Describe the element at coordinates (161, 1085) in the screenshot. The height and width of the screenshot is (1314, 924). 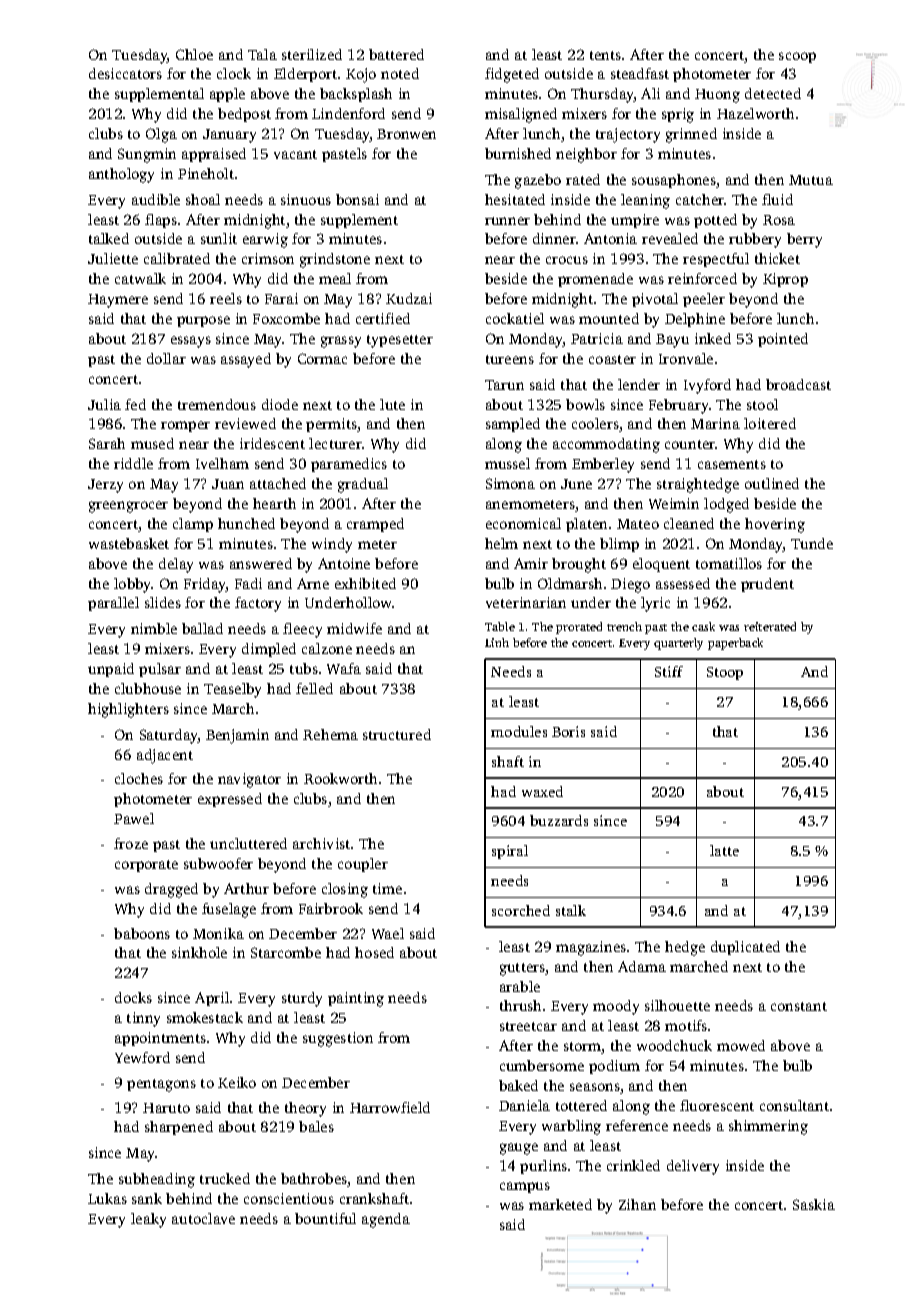
I see `pentagons` at that location.
